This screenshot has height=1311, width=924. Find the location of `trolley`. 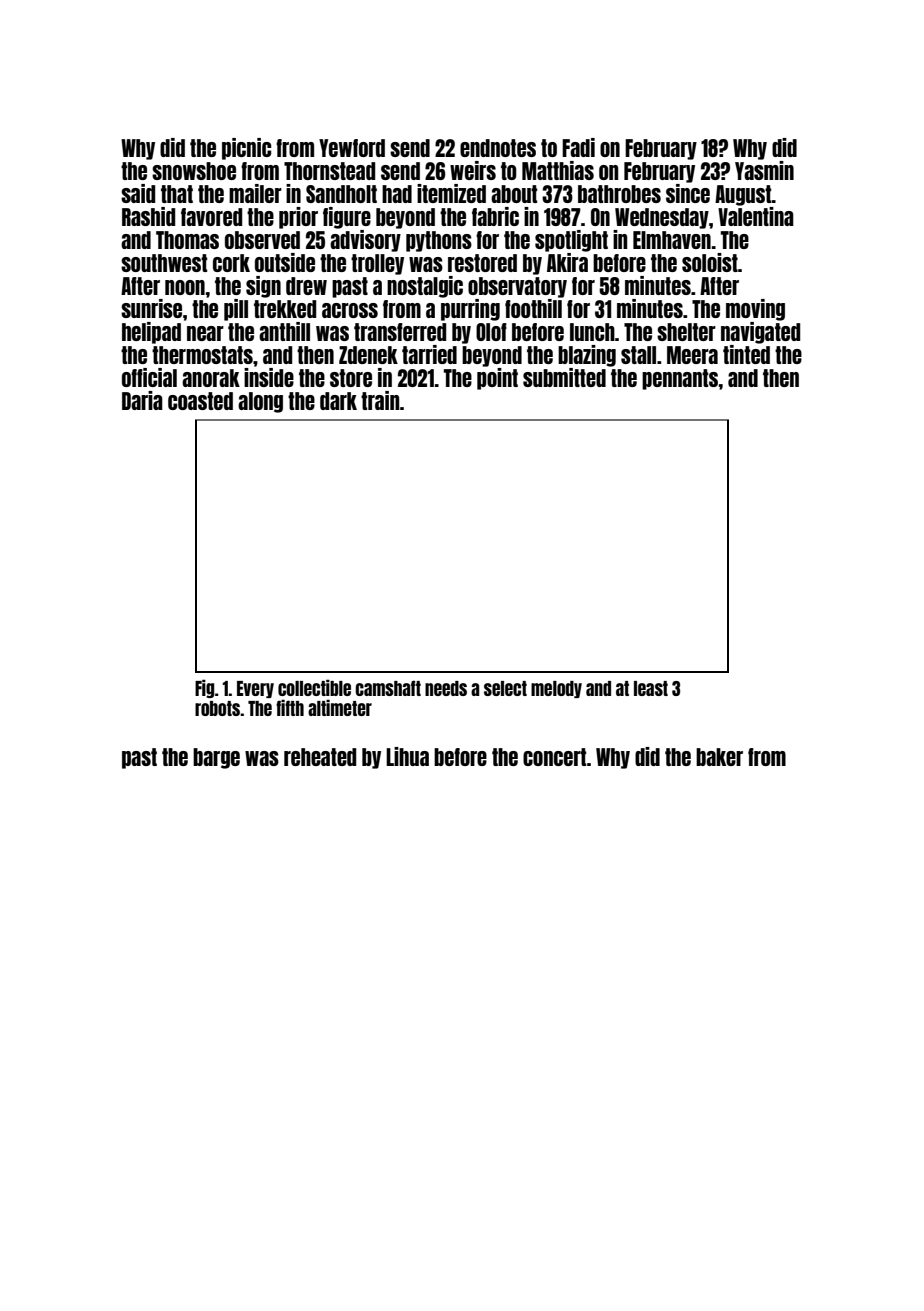

trolley is located at coordinates (377, 264).
